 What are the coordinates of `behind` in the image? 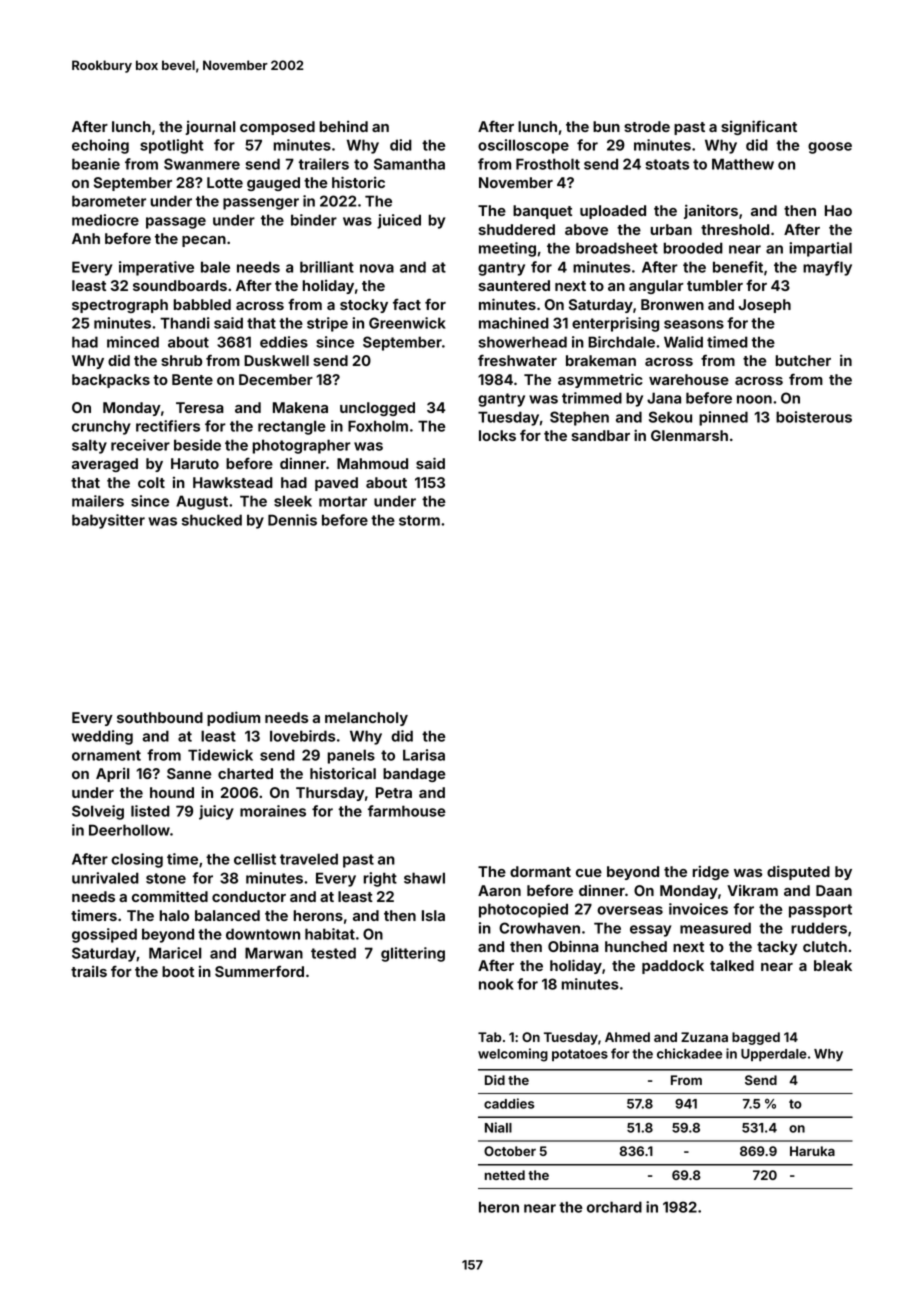 It's located at (344, 126).
